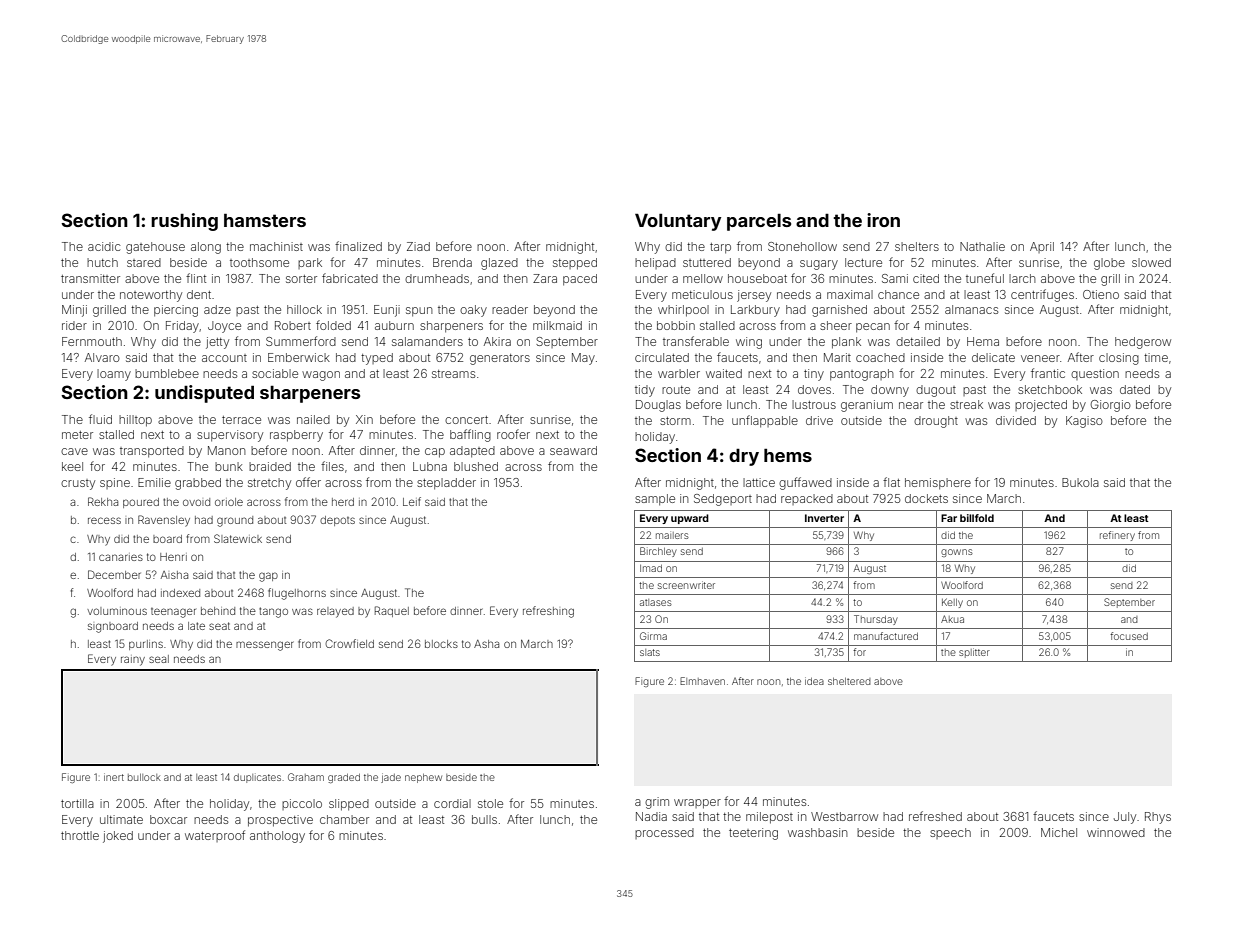 The image size is (1233, 952). What do you see at coordinates (1084, 422) in the page?
I see `Kagiso` at bounding box center [1084, 422].
